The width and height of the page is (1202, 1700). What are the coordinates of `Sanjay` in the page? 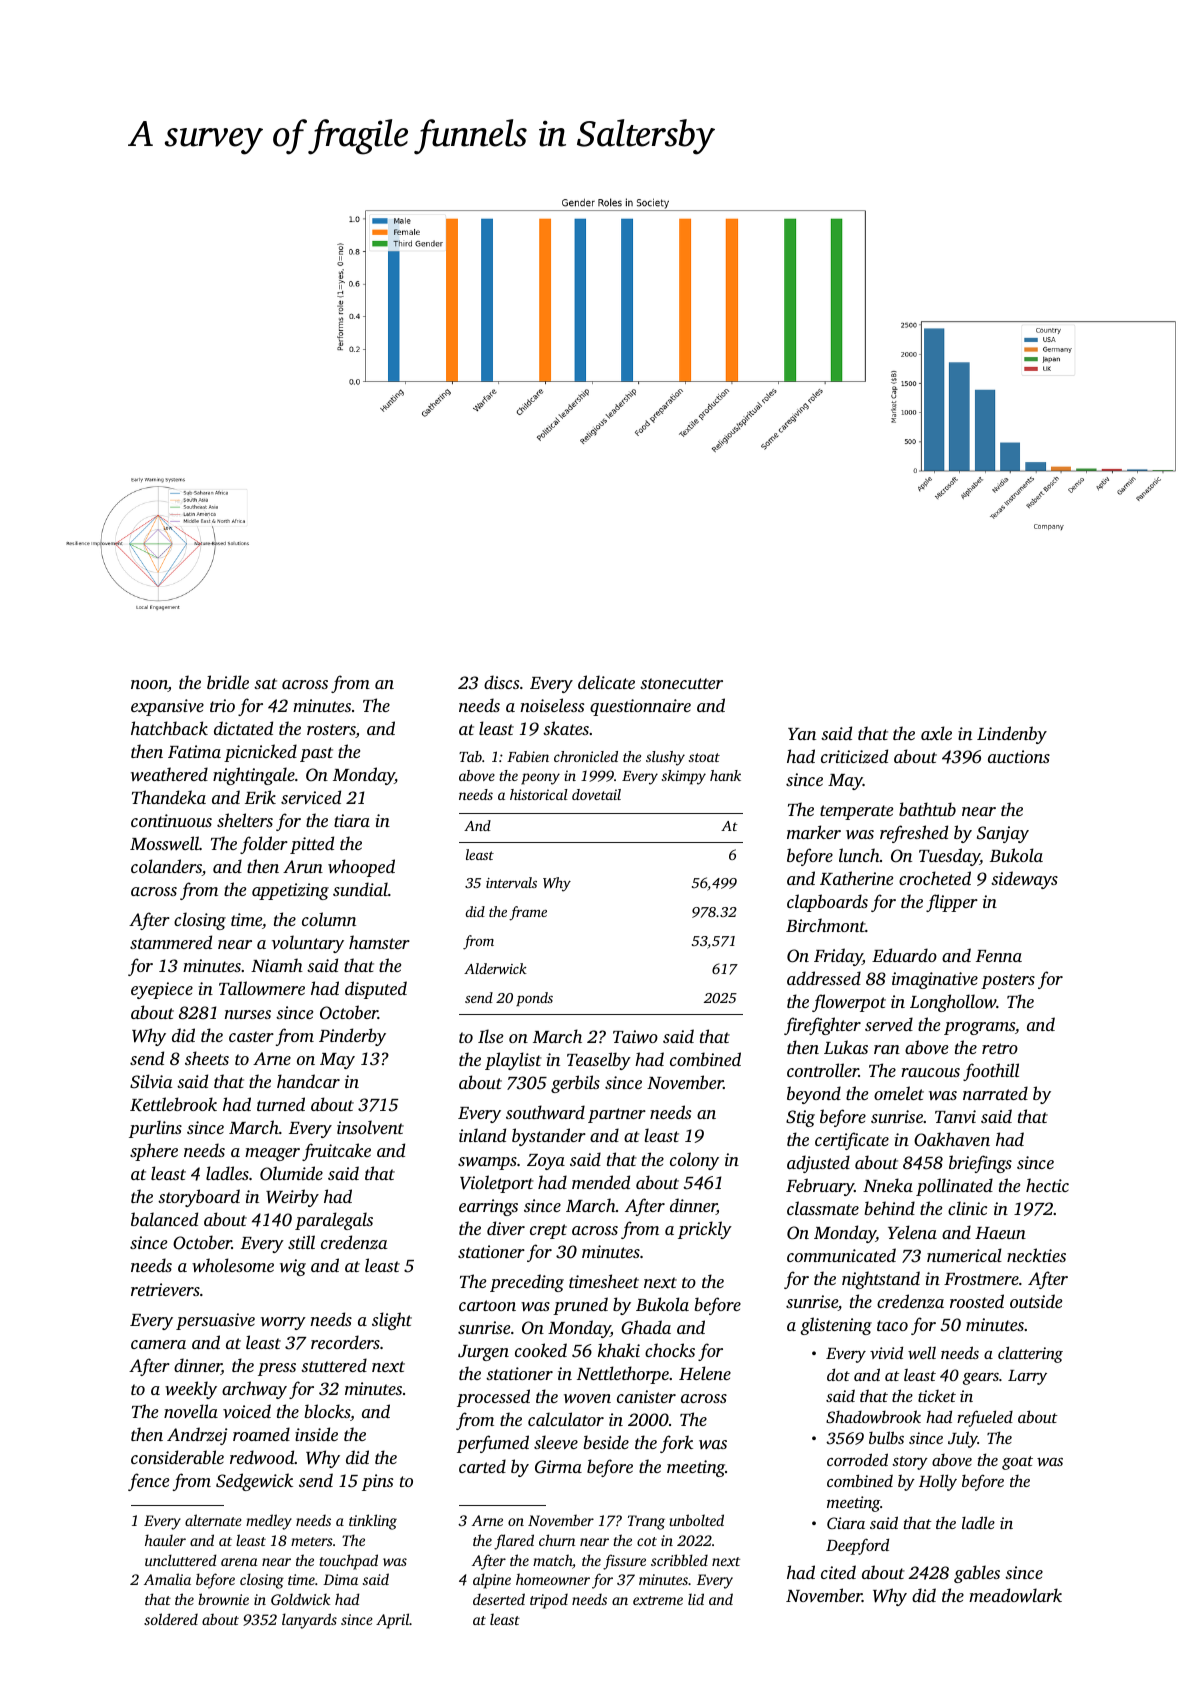 It's located at (1003, 834).
